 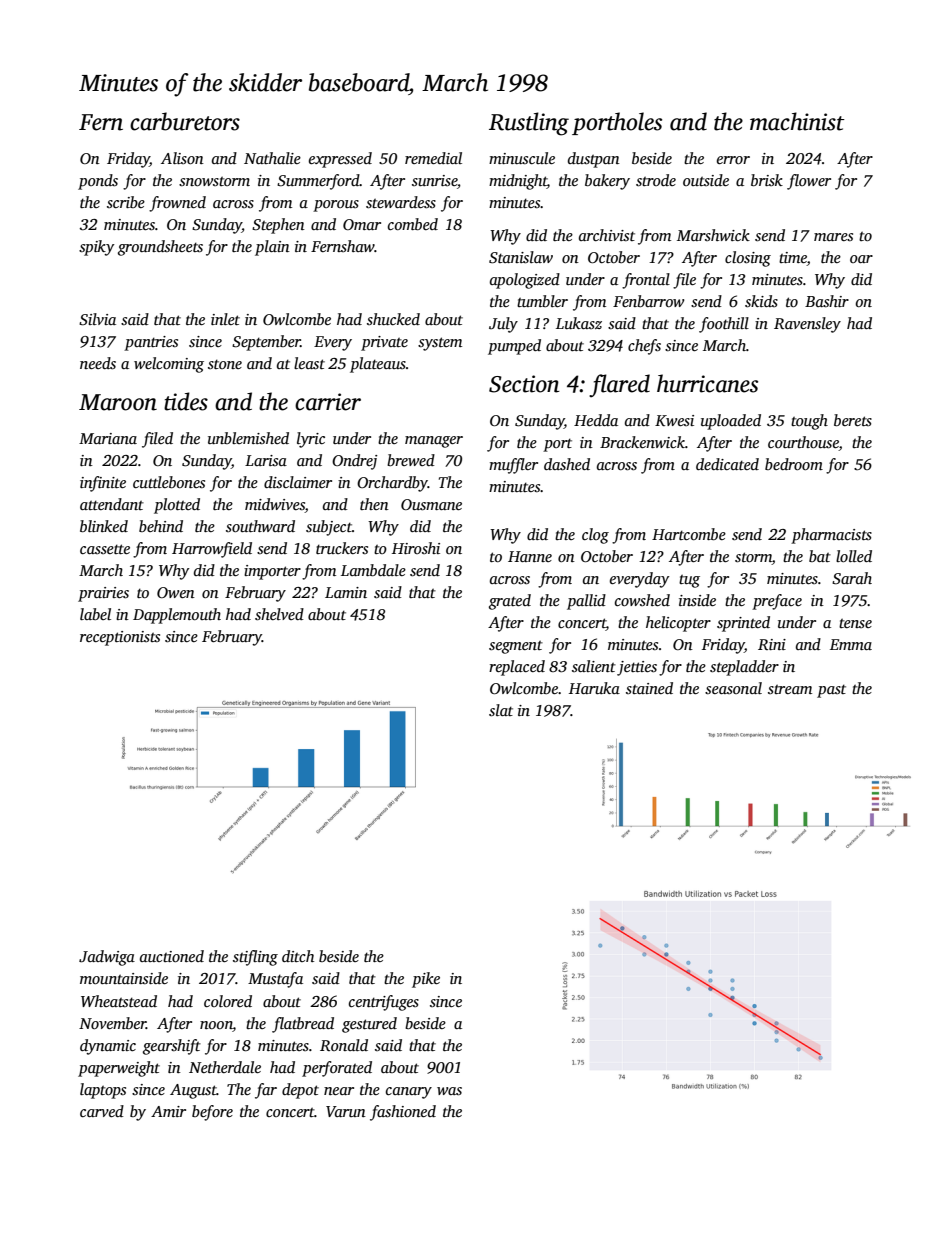 I want to click on Nathalie, so click(x=272, y=158).
